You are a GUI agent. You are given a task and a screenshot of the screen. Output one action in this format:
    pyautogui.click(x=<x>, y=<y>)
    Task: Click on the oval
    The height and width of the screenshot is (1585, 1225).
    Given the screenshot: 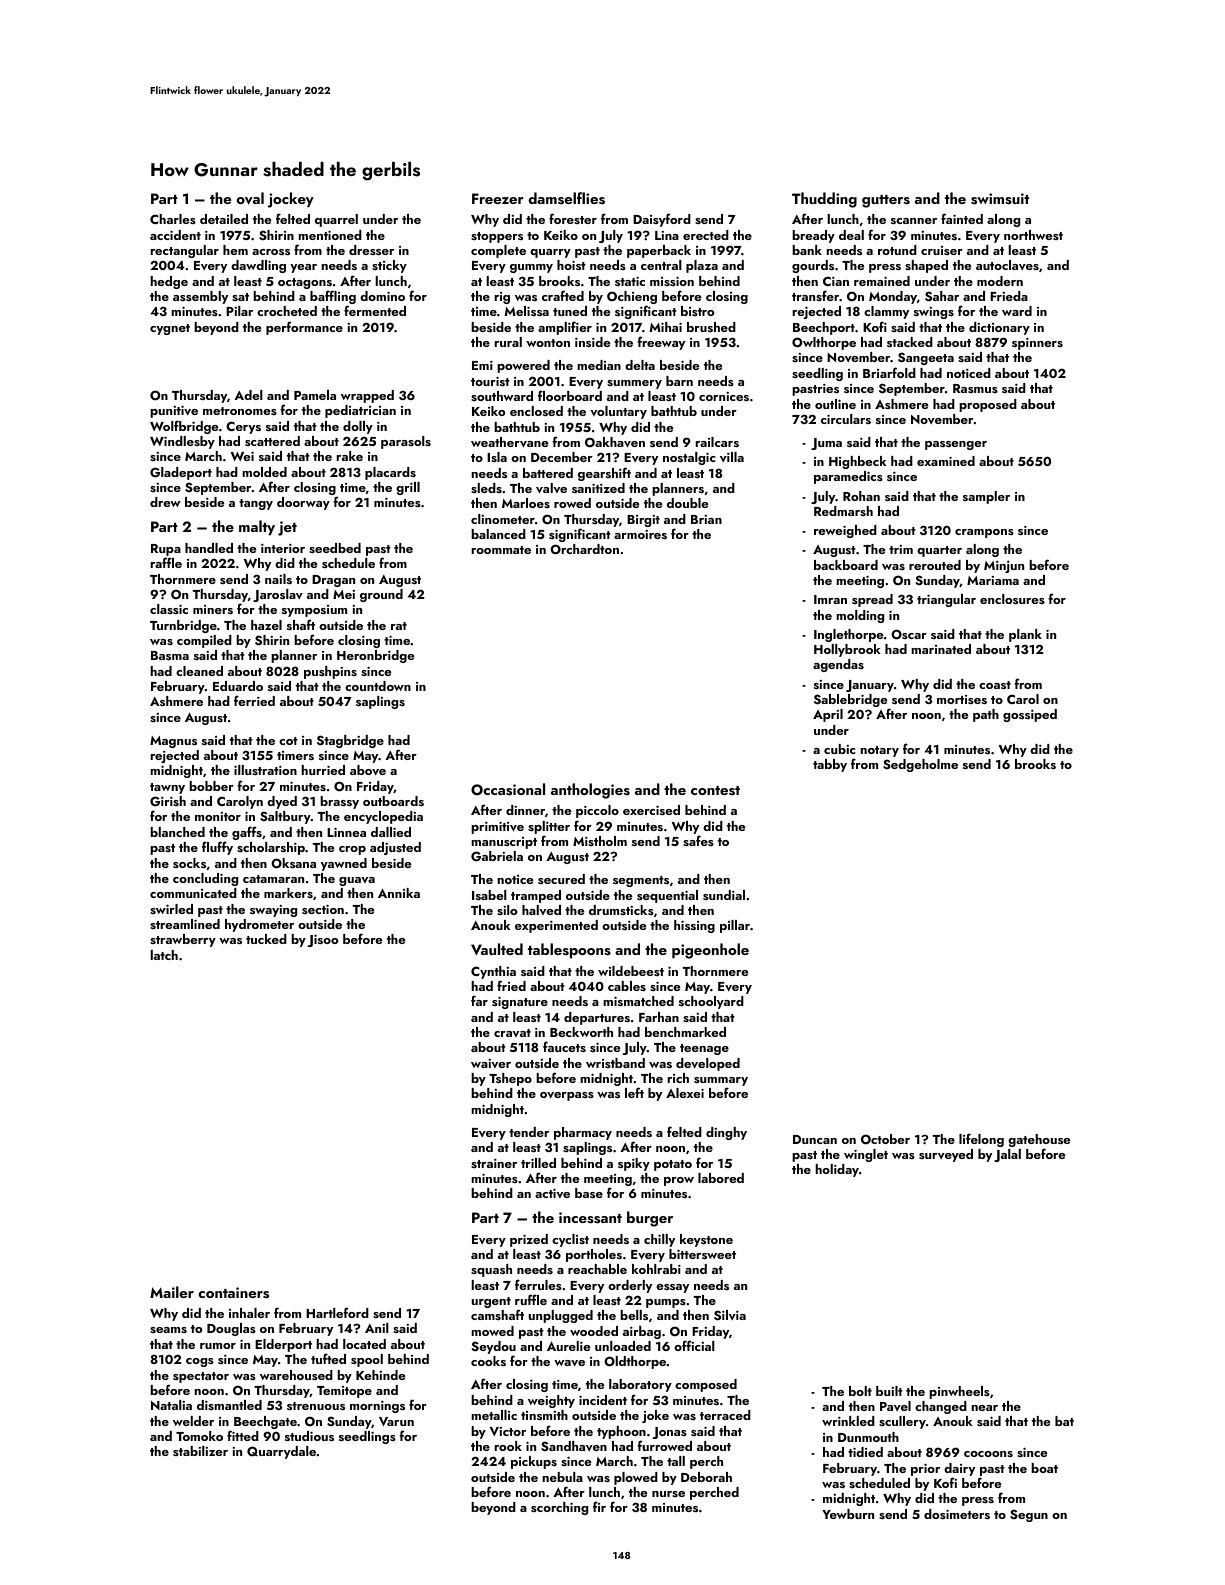 What is the action you would take?
    pyautogui.click(x=250, y=198)
